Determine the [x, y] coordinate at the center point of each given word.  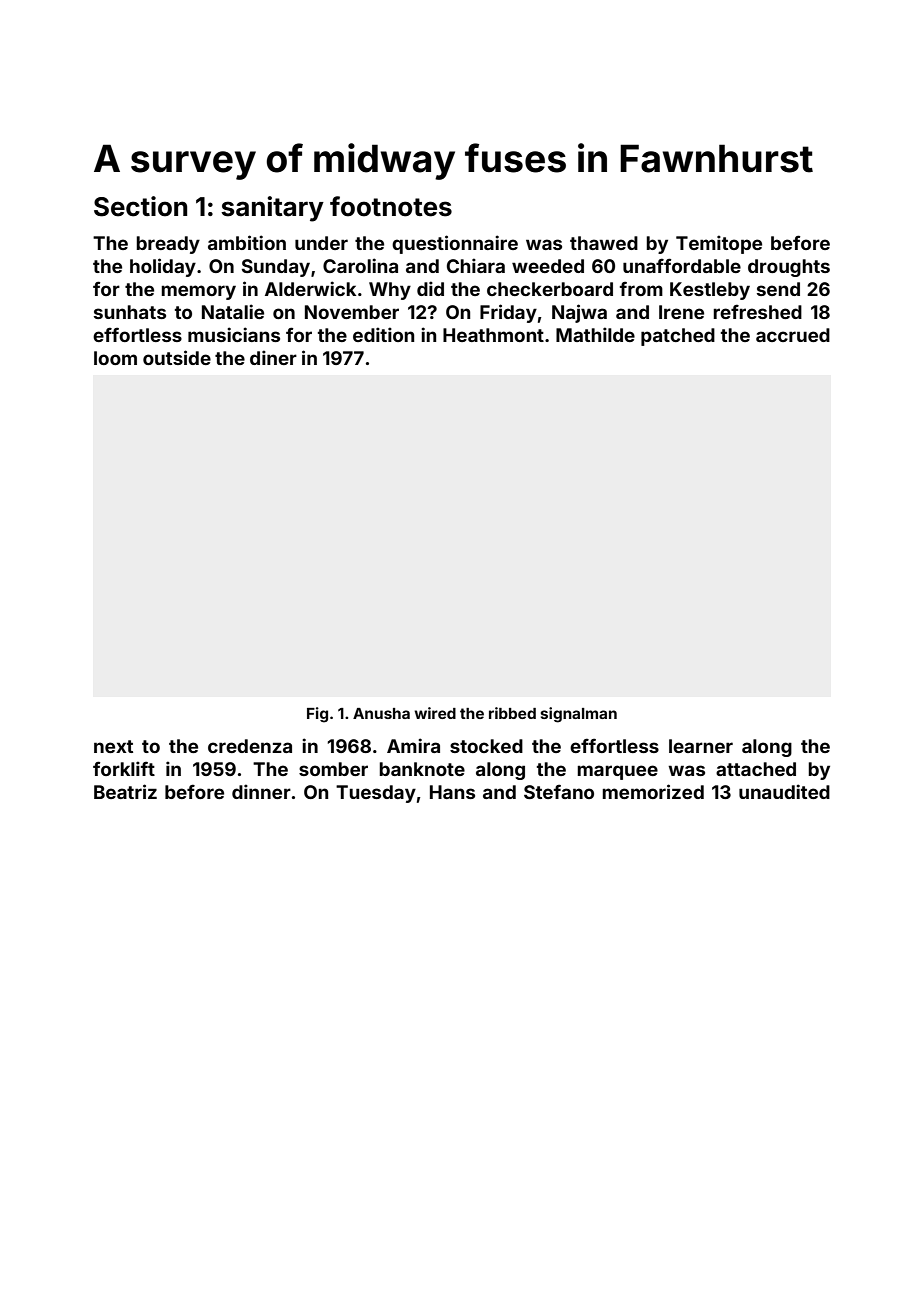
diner [273, 357]
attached [756, 769]
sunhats [130, 312]
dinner [261, 791]
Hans [452, 792]
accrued [793, 335]
